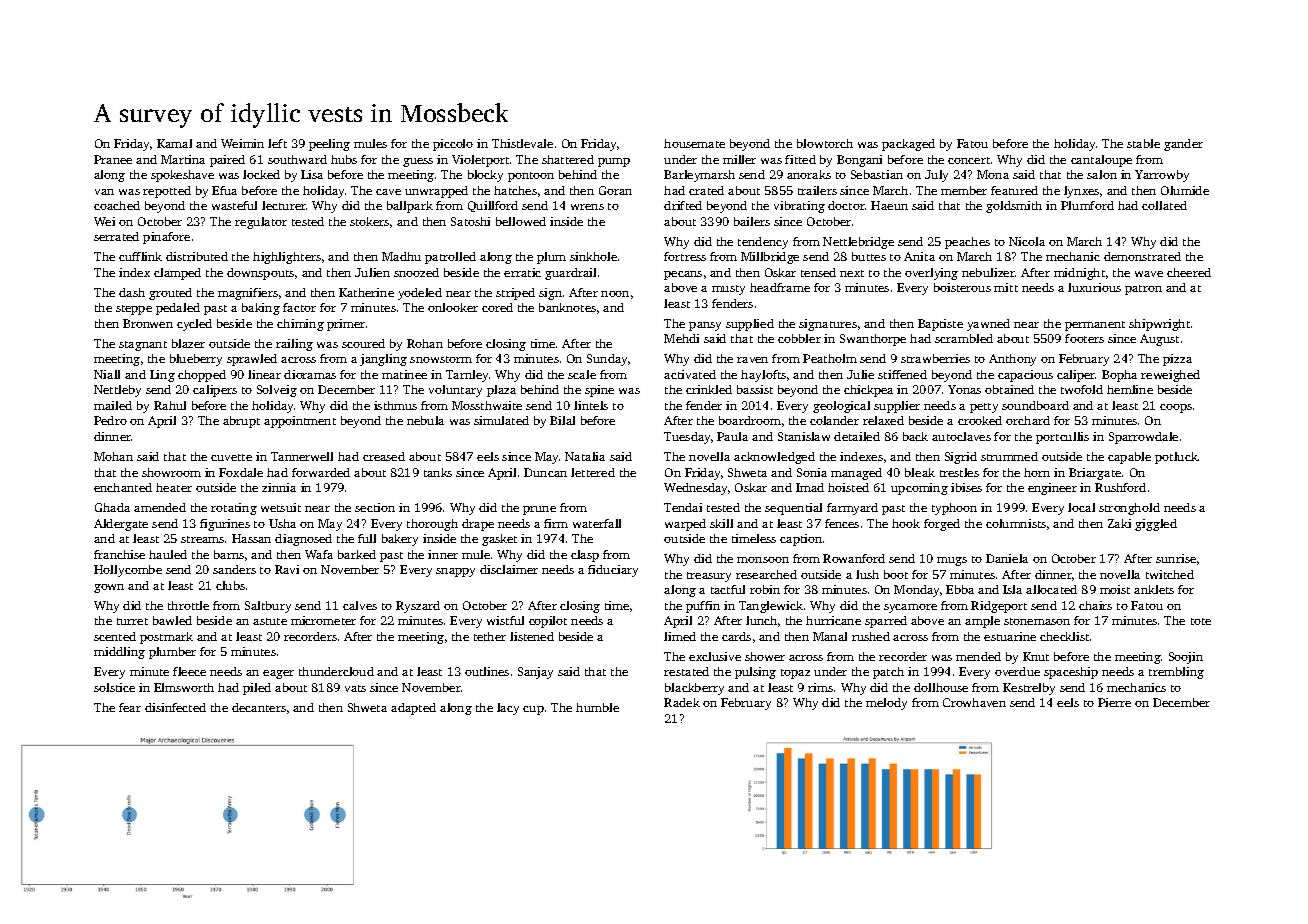 The image size is (1308, 924). What do you see at coordinates (522, 143) in the screenshot?
I see `Thistlevale` at bounding box center [522, 143].
